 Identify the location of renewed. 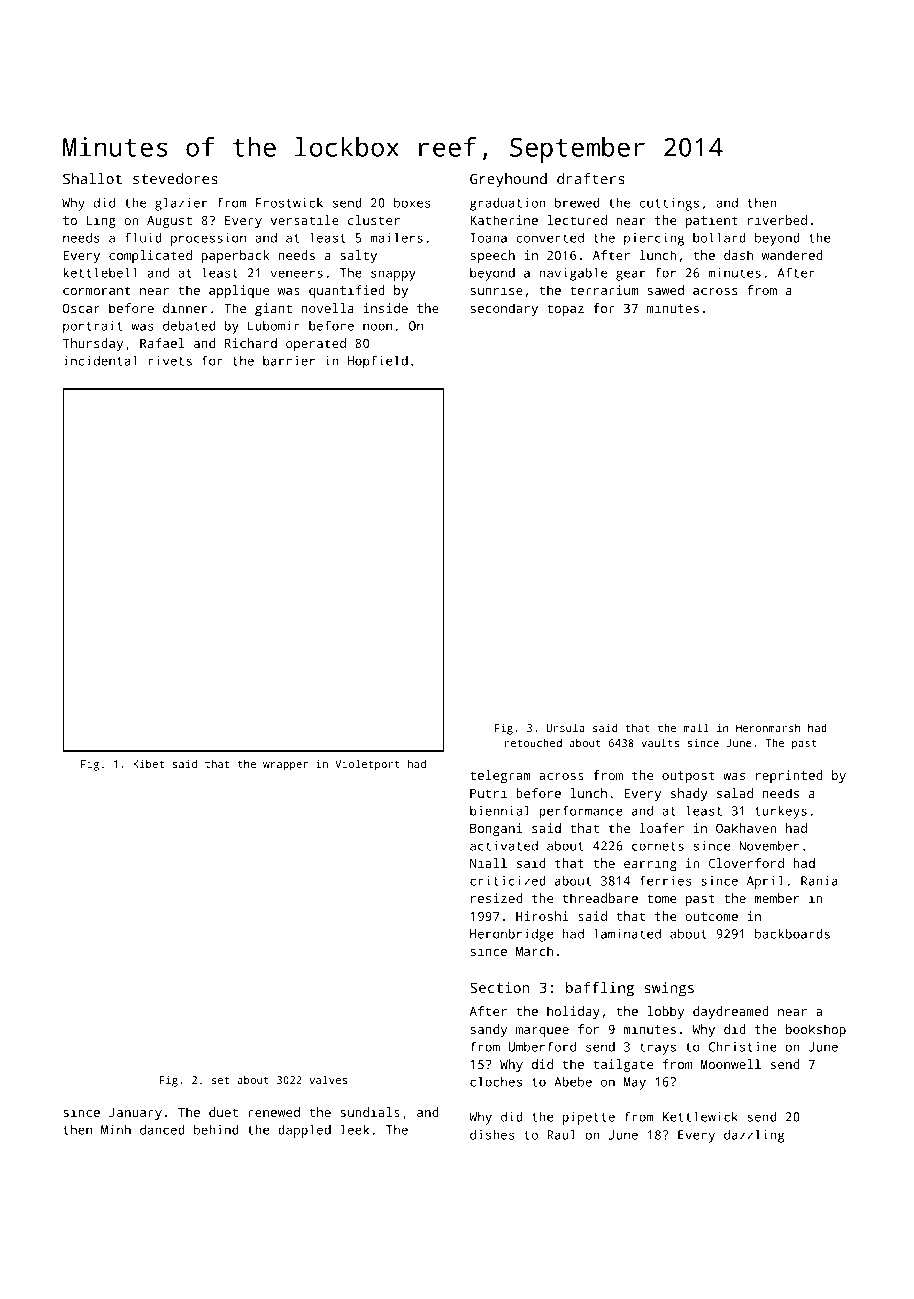
(274, 1112).
